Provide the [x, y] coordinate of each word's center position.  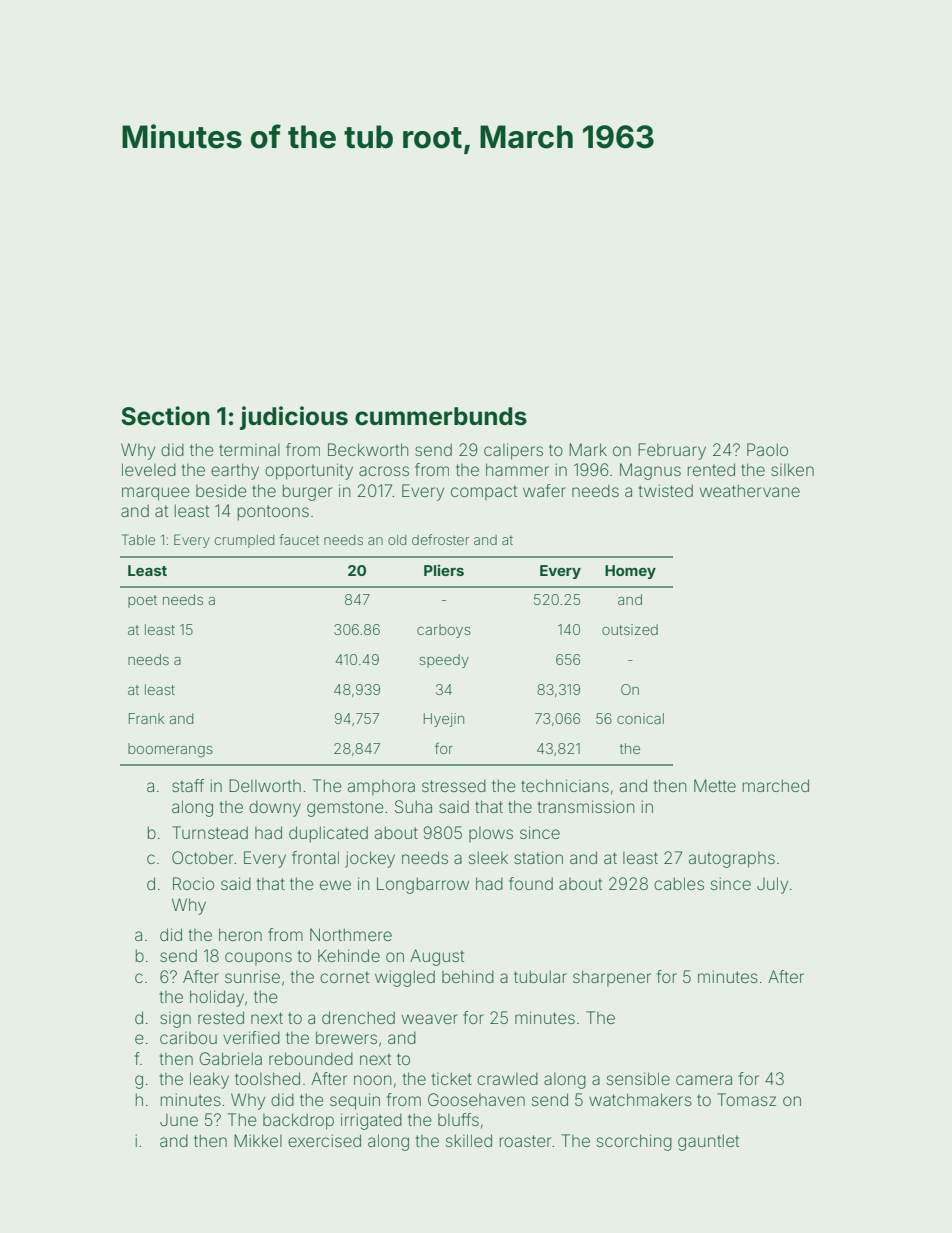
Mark [588, 449]
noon [372, 1080]
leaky [209, 1080]
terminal [249, 450]
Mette [715, 785]
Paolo [767, 449]
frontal [315, 857]
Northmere [351, 934]
